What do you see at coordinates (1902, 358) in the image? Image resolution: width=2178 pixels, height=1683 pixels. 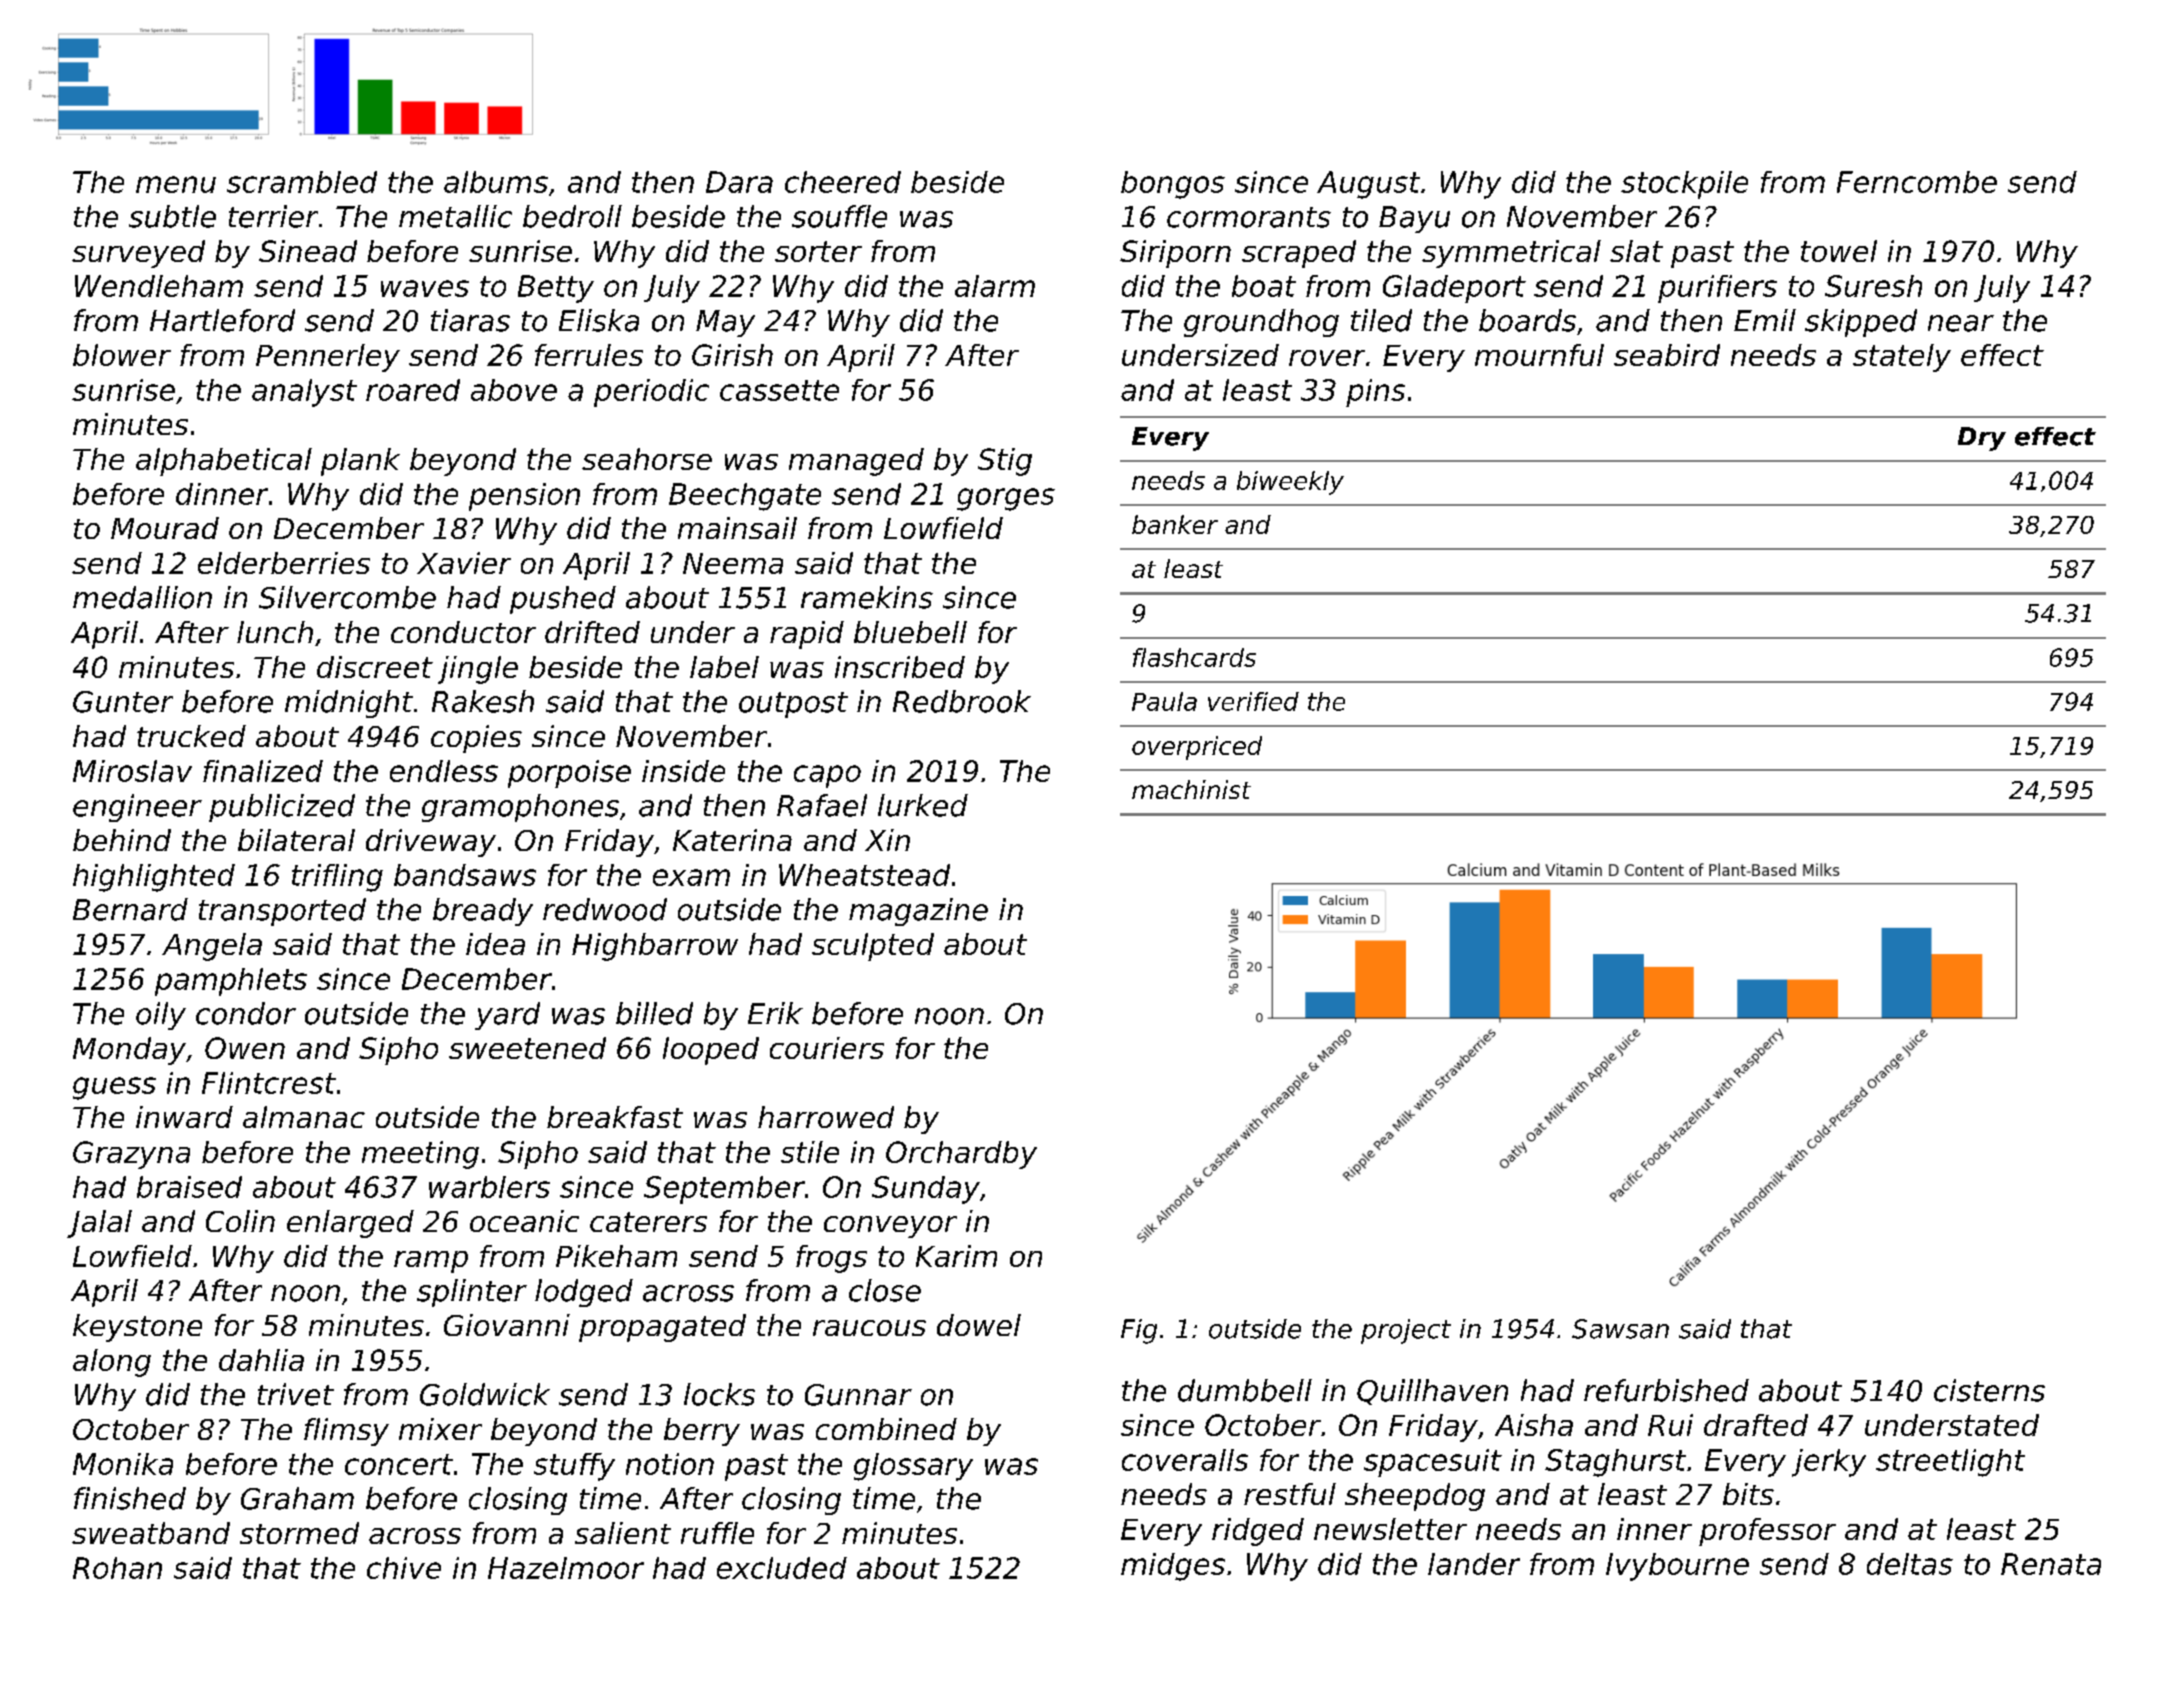 I see `stately` at bounding box center [1902, 358].
